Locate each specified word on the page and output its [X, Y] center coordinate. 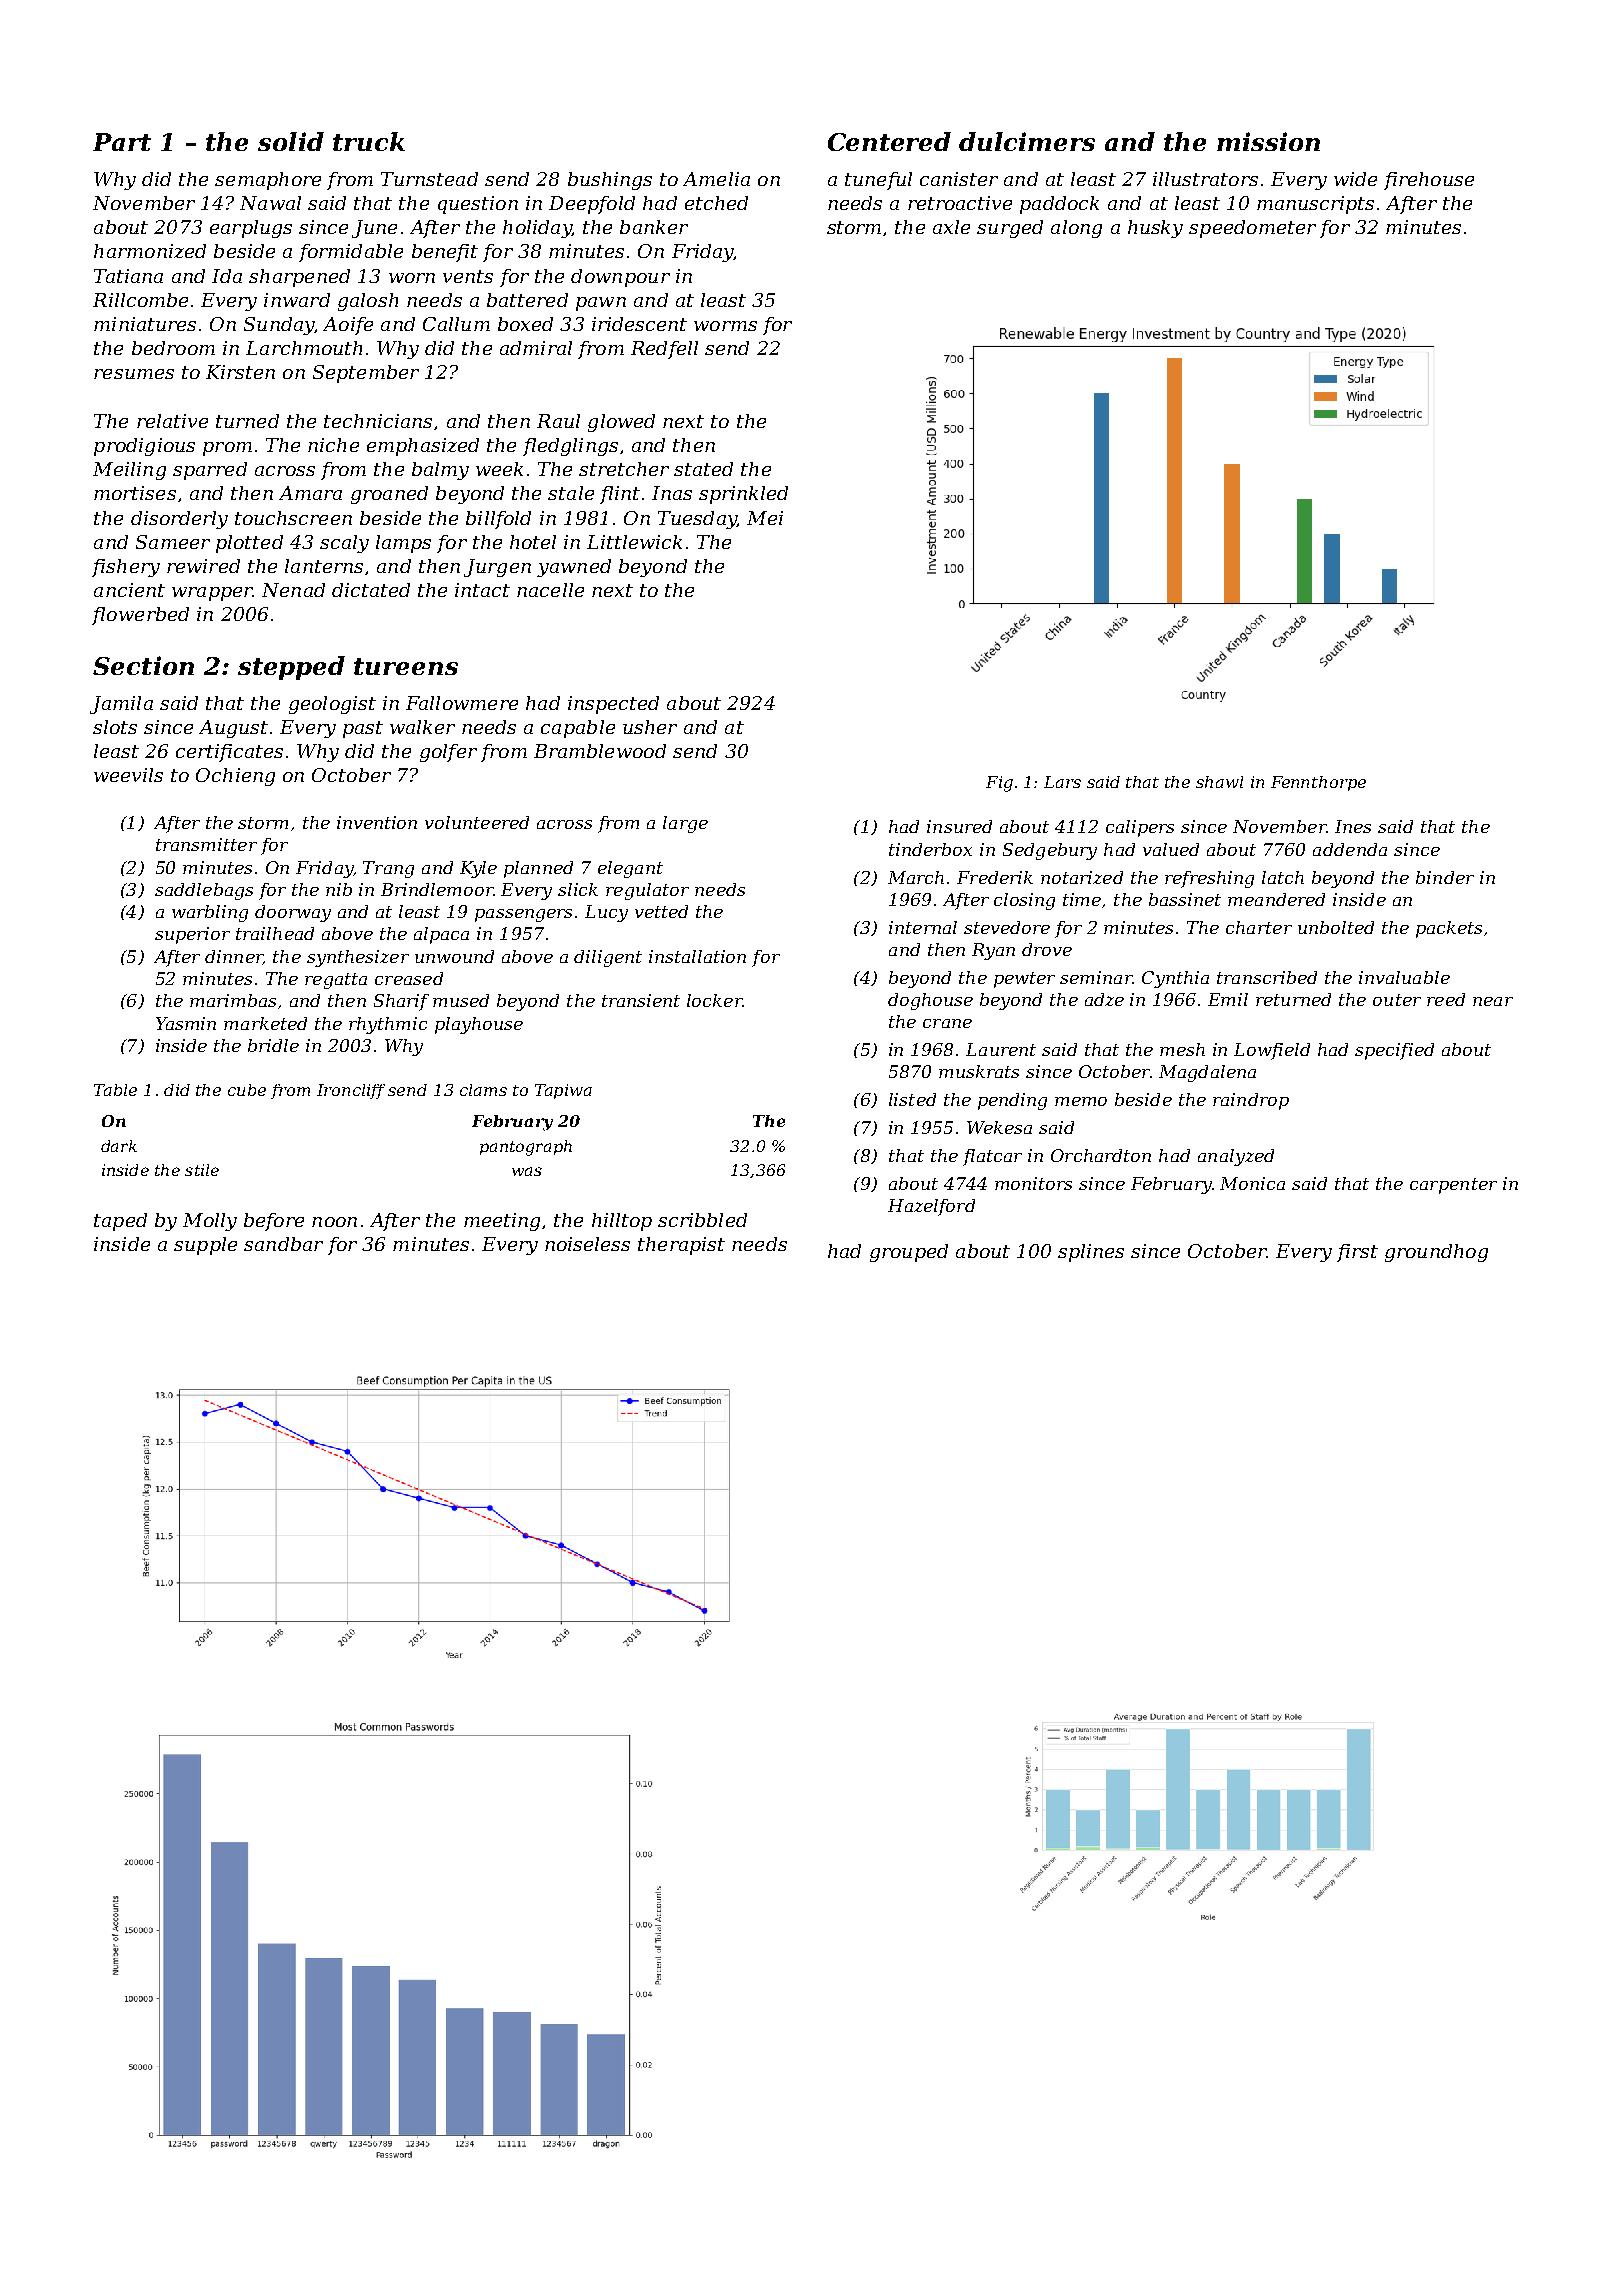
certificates [229, 753]
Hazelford [931, 1207]
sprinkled [743, 495]
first [1357, 1253]
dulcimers [1027, 141]
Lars [1062, 782]
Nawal [270, 203]
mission [1268, 141]
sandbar [283, 1244]
